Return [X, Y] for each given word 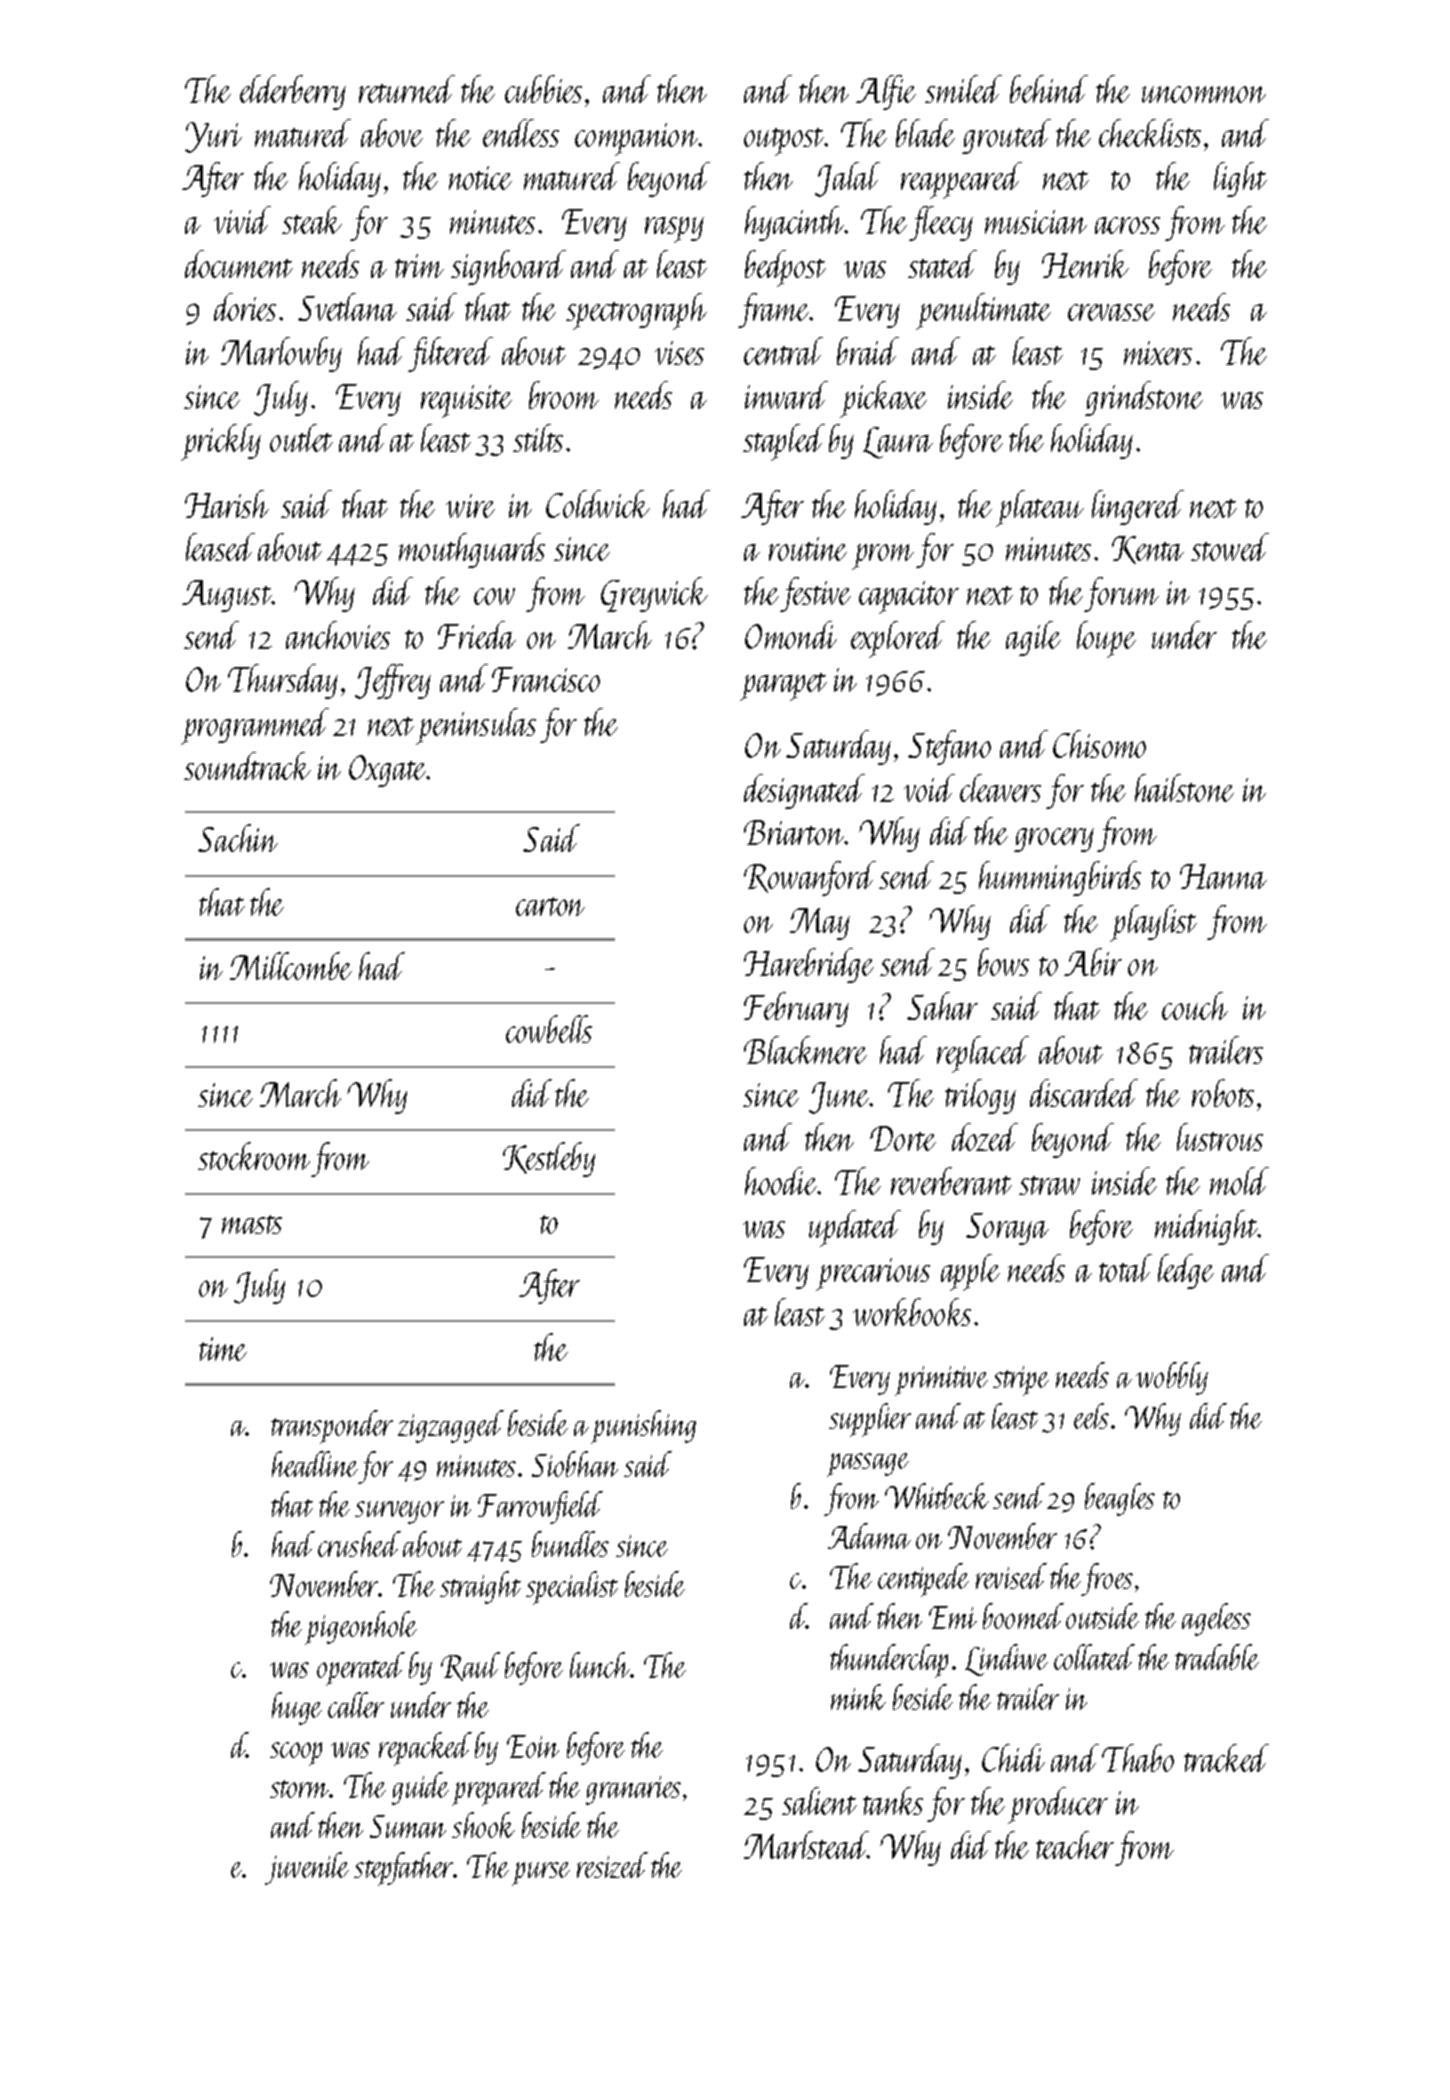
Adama [869, 1536]
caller [356, 1705]
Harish [227, 504]
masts [252, 1224]
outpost [784, 142]
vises [679, 353]
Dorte [903, 1138]
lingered [1138, 507]
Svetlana [347, 307]
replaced [983, 1054]
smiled [963, 89]
